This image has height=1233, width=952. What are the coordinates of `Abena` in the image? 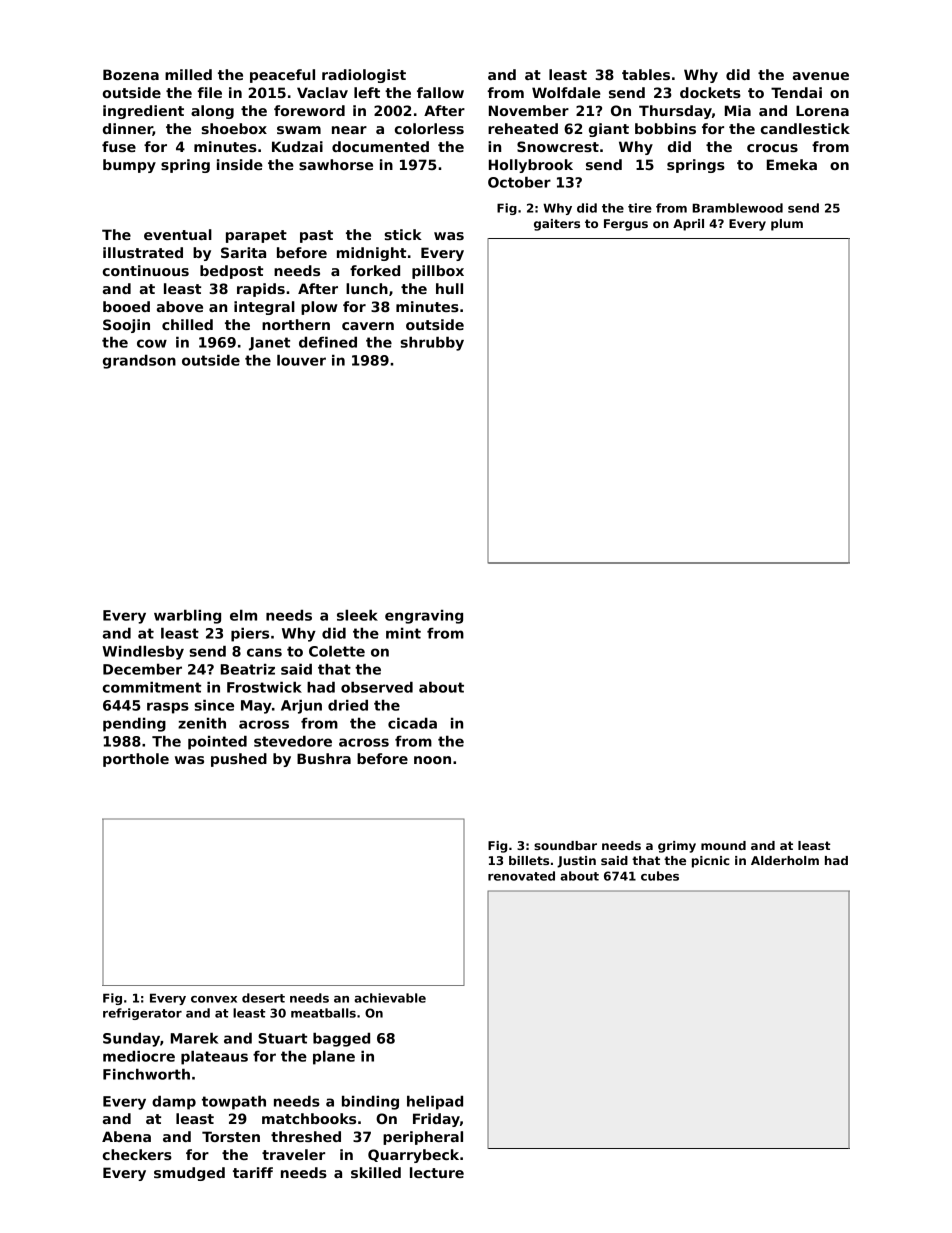 It's located at (126, 1136).
